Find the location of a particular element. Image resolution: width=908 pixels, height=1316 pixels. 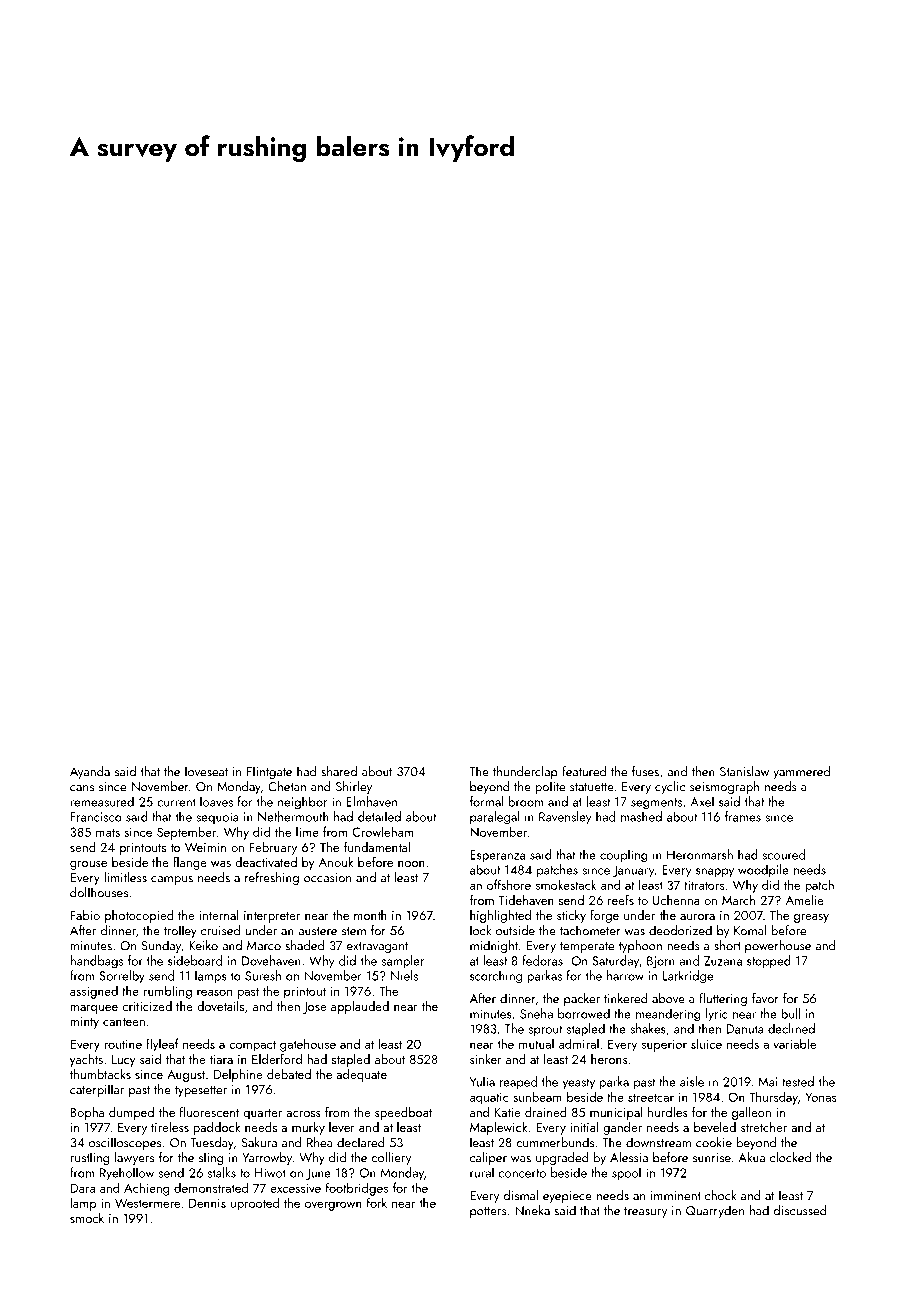

Dovehaven is located at coordinates (271, 960).
